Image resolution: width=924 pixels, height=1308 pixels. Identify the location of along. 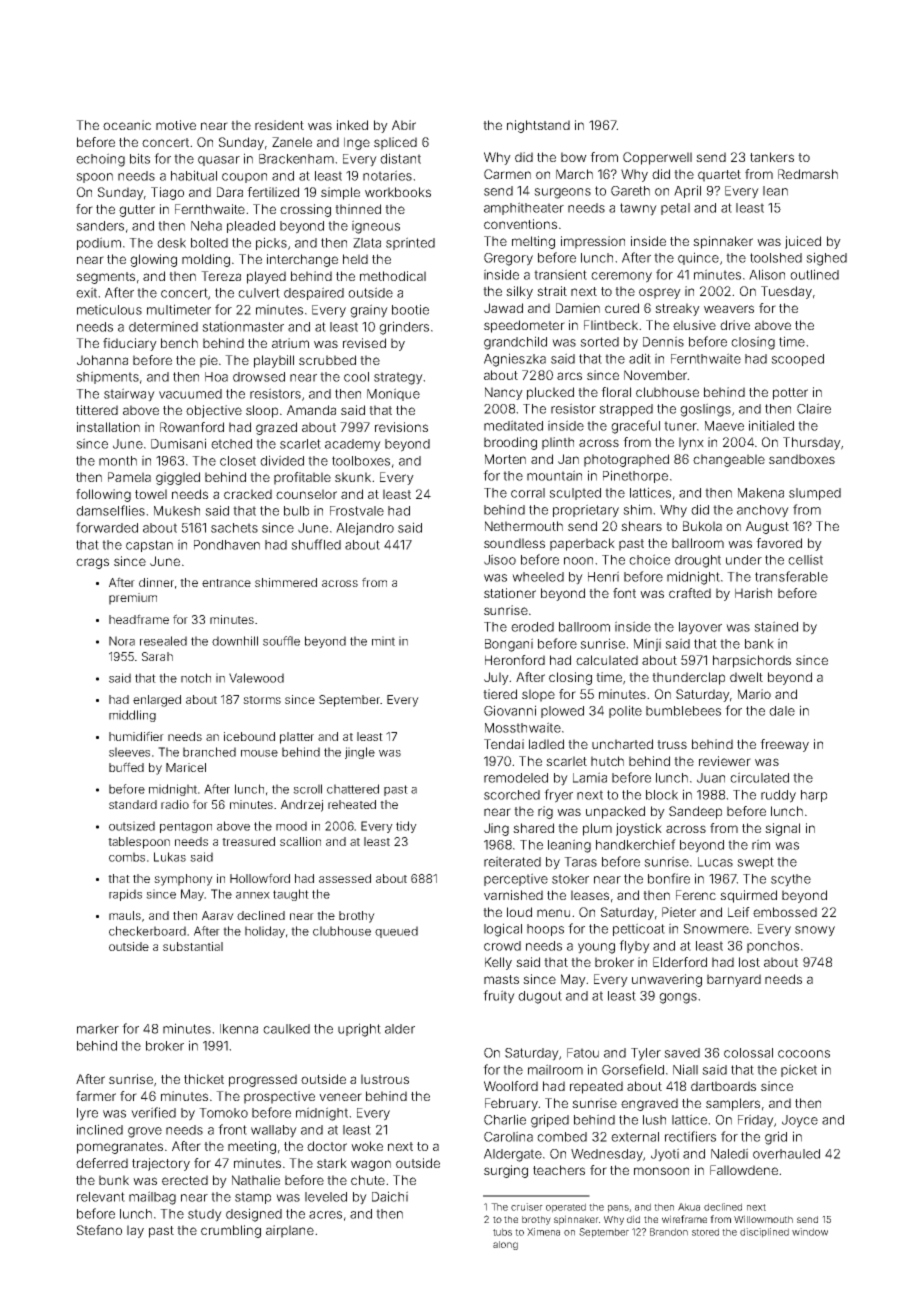
(505, 1245).
